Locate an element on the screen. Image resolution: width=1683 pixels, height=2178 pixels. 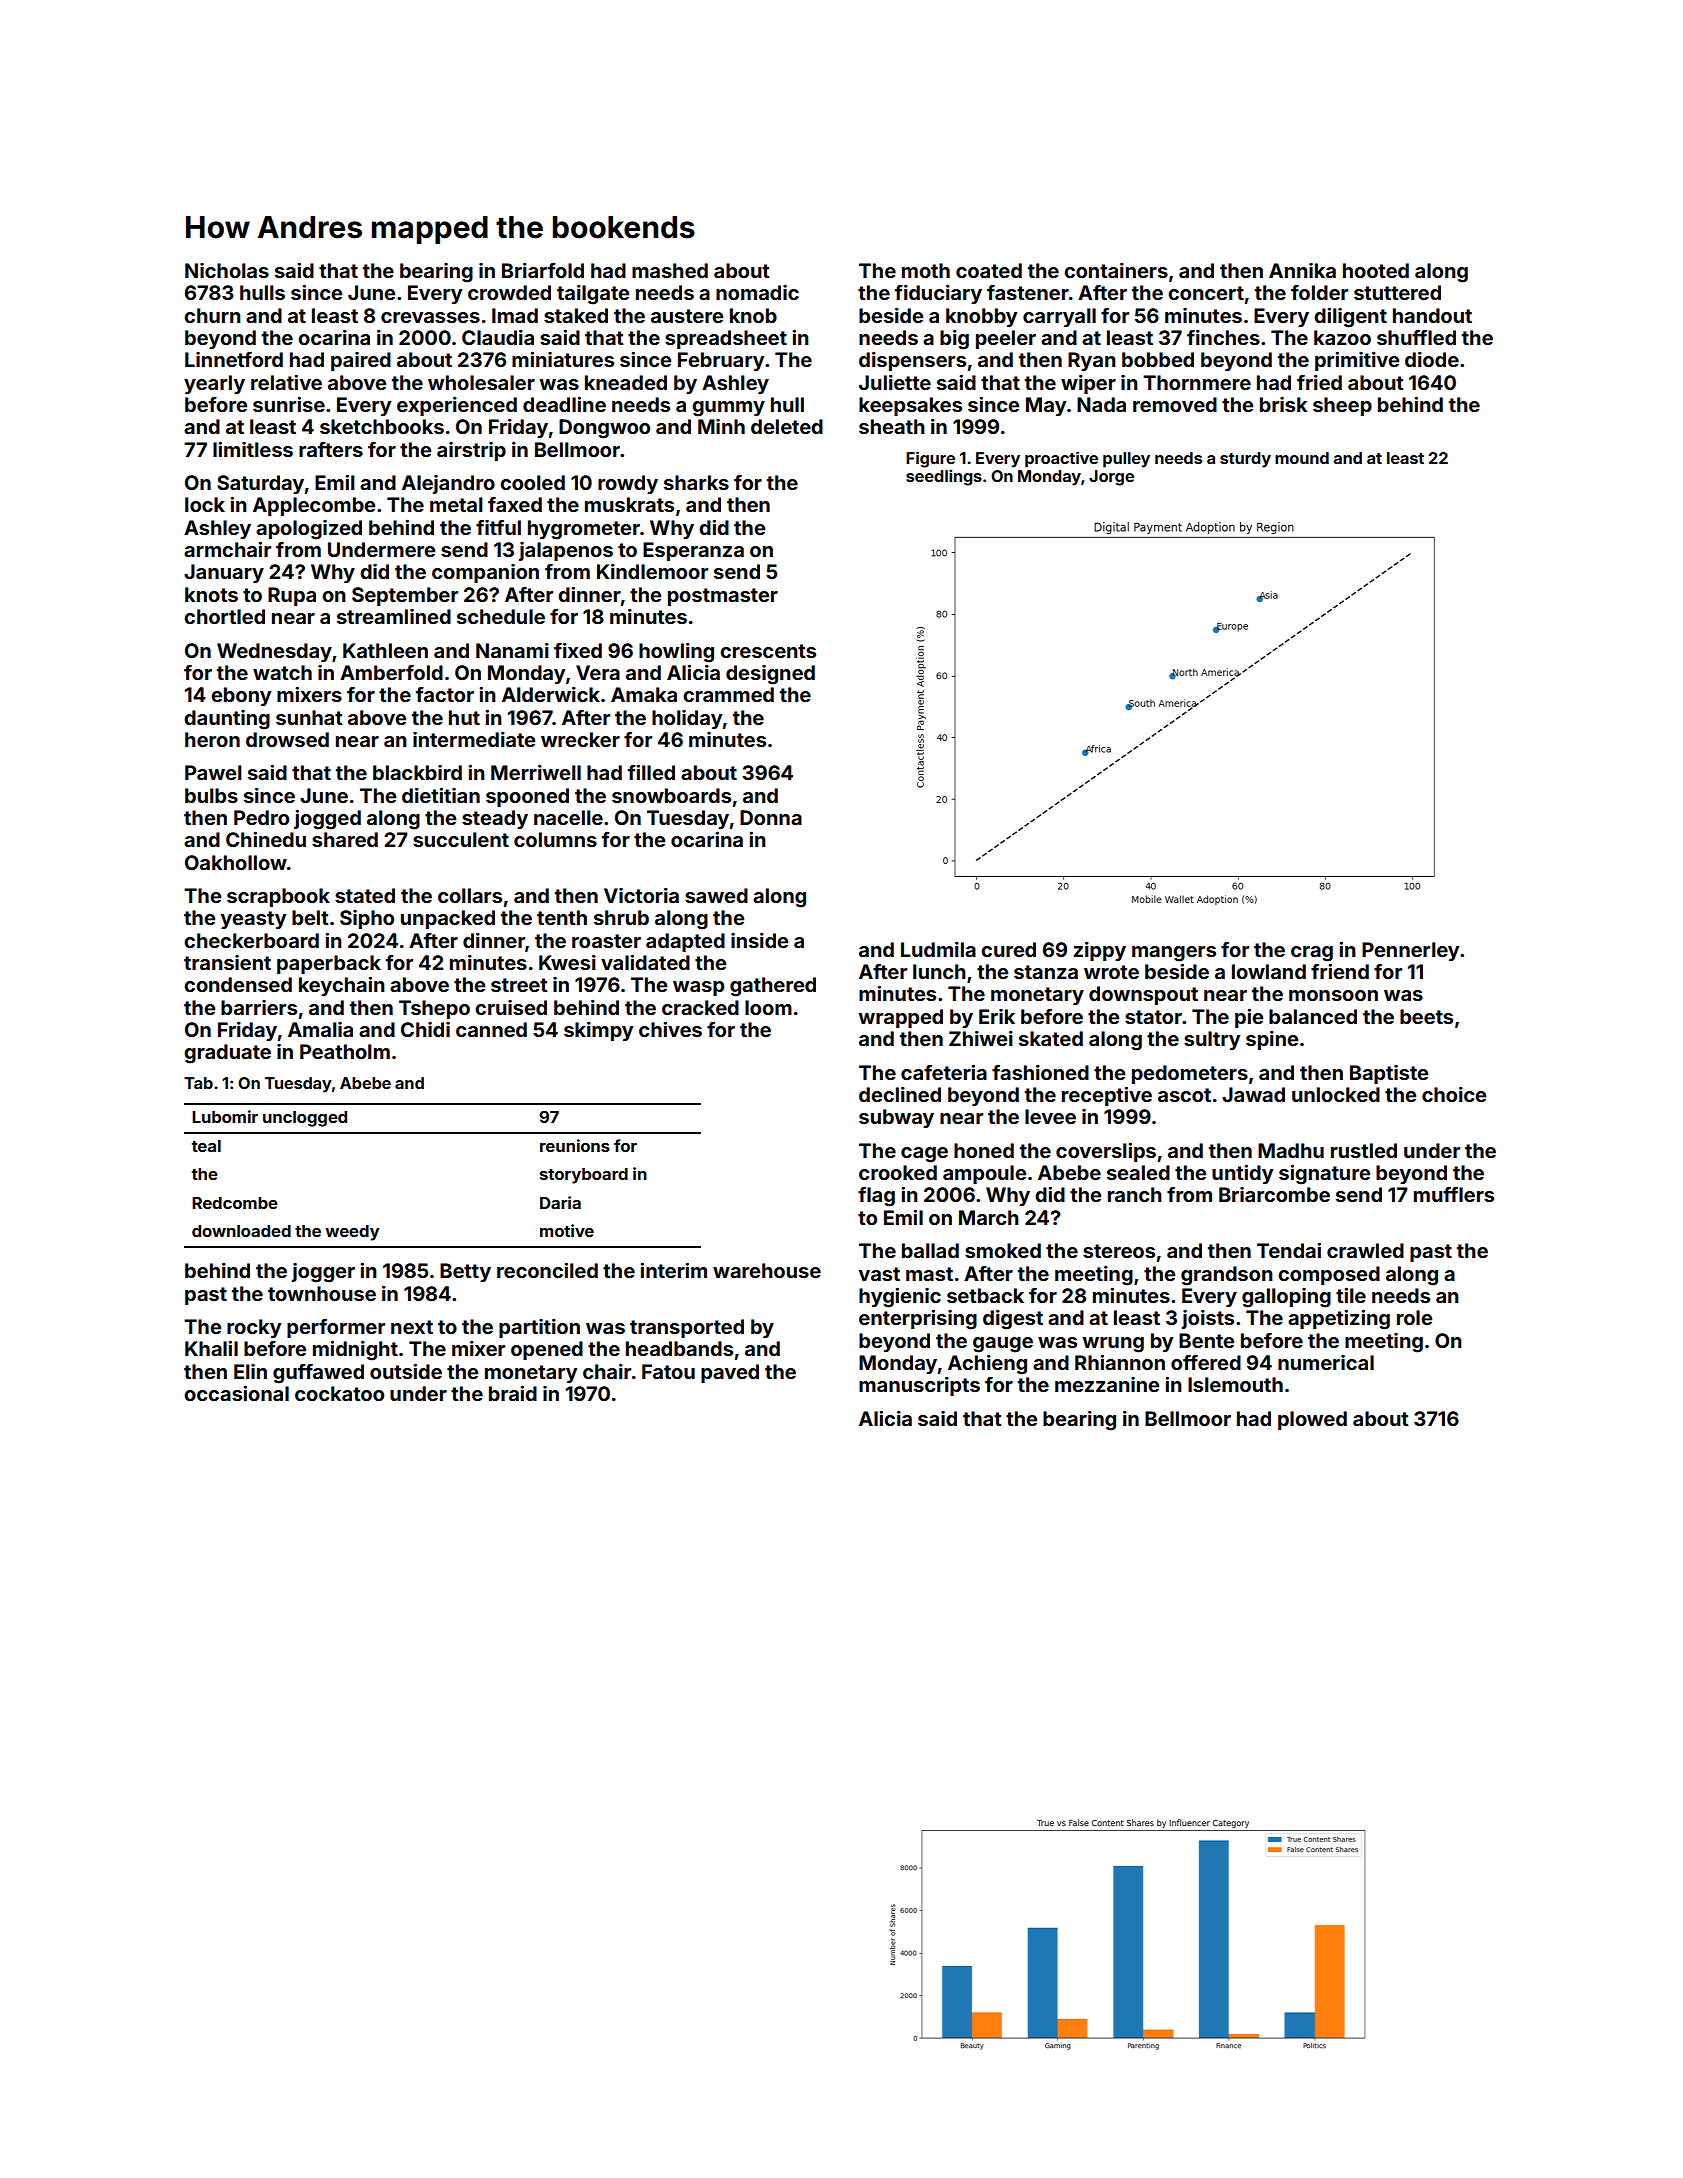
moth is located at coordinates (926, 270).
